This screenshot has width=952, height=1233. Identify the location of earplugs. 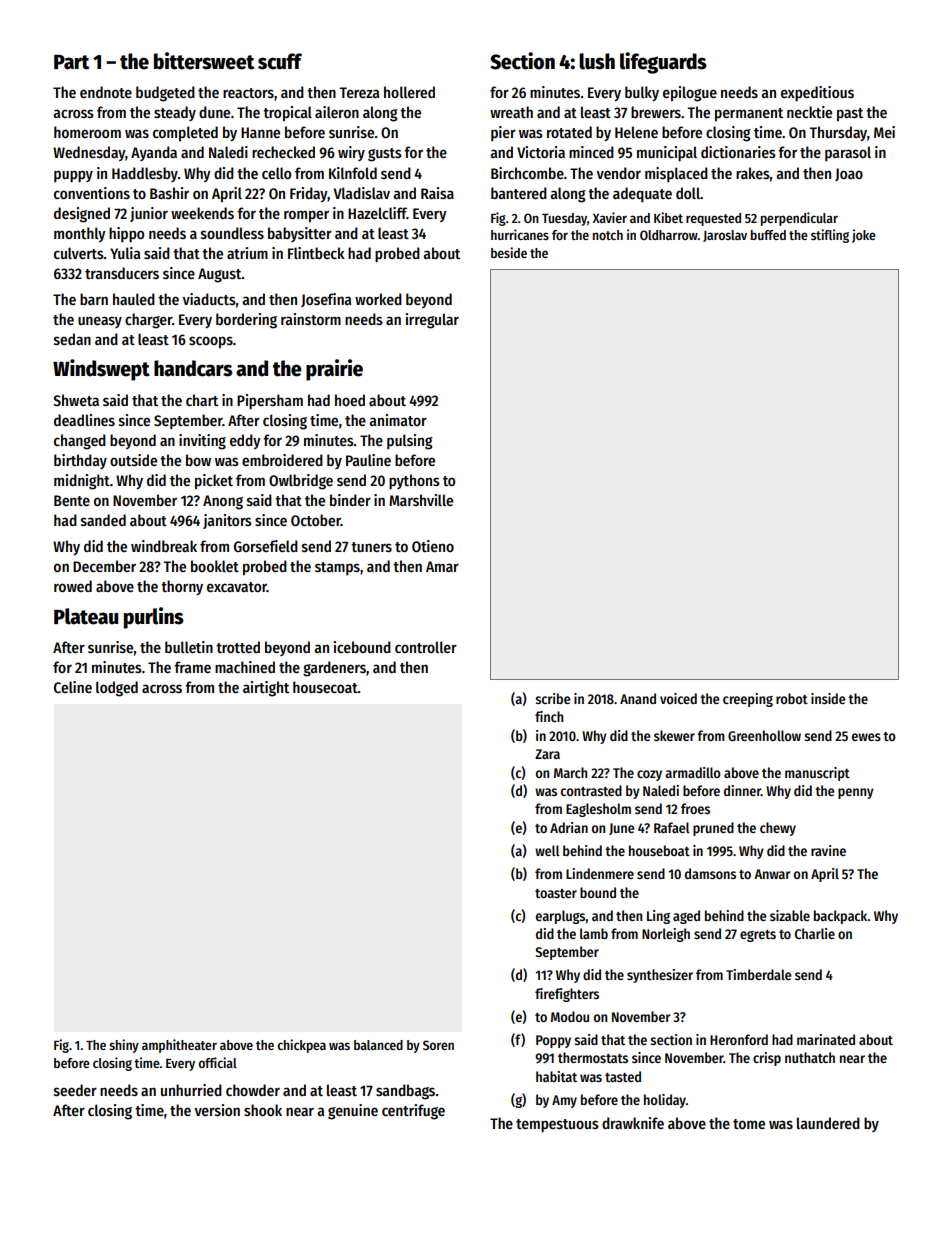
(561, 917).
